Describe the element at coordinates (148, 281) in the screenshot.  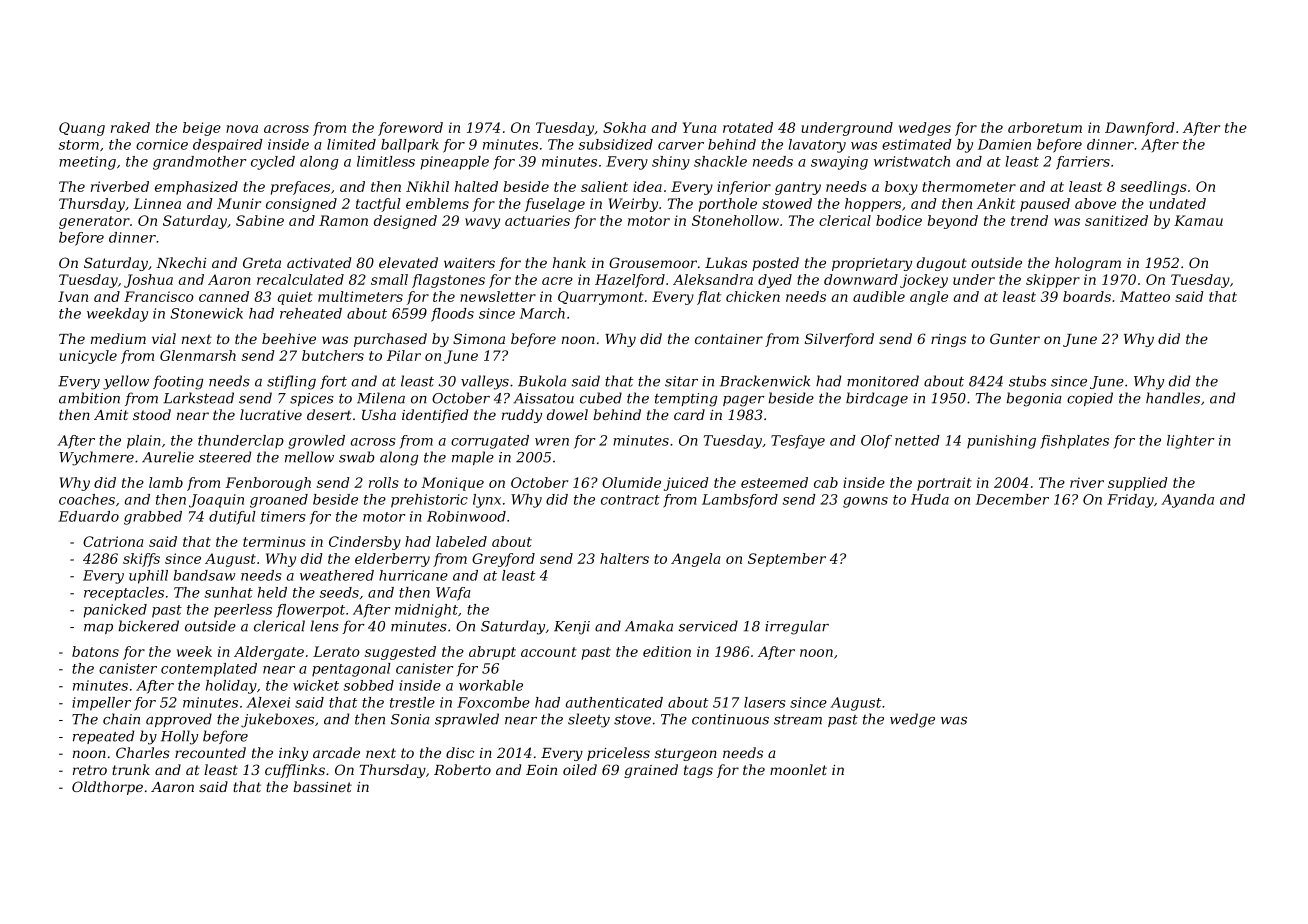
I see `Joshua` at that location.
